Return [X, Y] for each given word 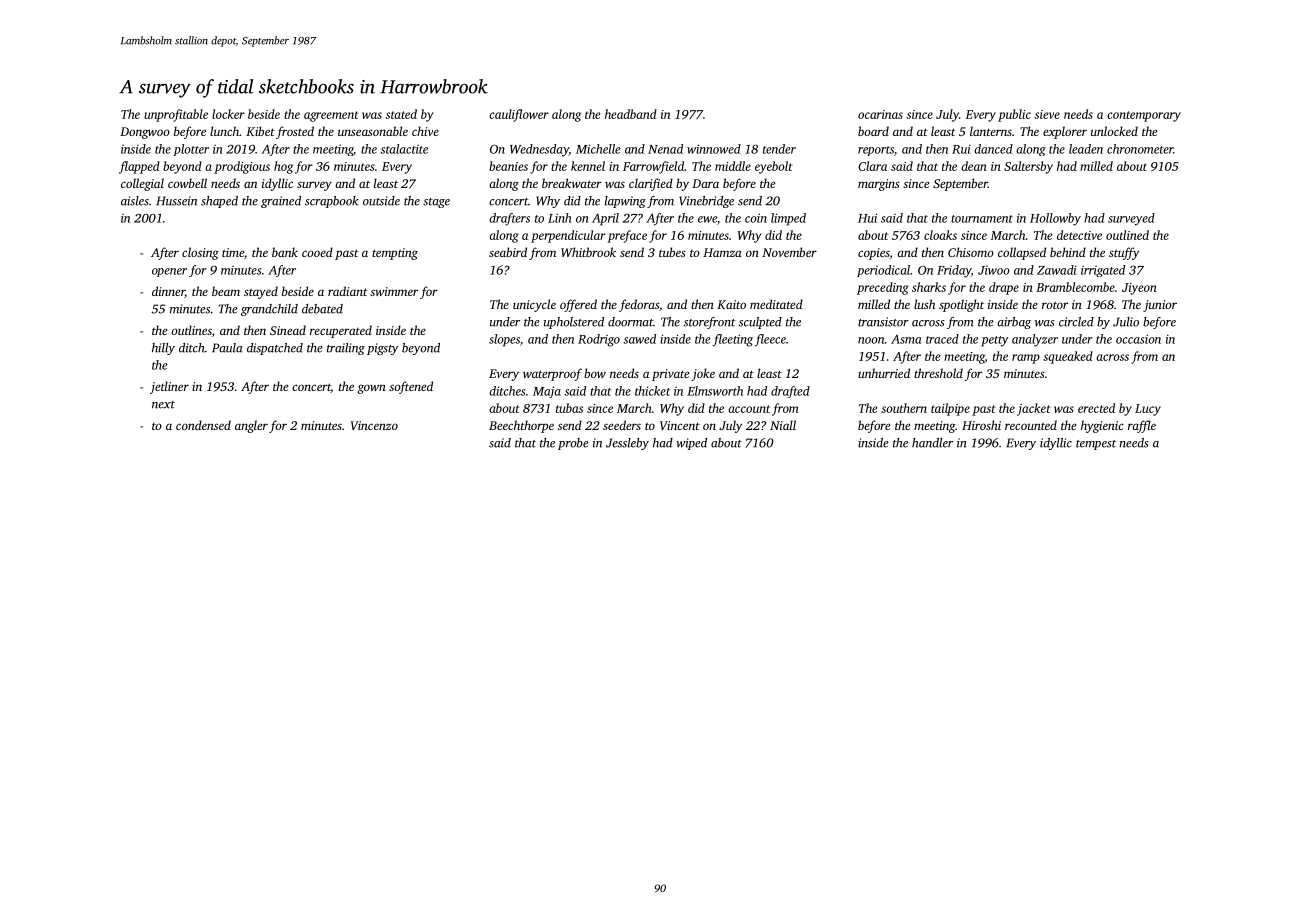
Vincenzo [374, 425]
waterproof [552, 374]
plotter [191, 150]
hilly [163, 349]
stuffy [1124, 253]
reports [876, 151]
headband [631, 114]
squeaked [1068, 357]
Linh [559, 218]
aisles [135, 201]
